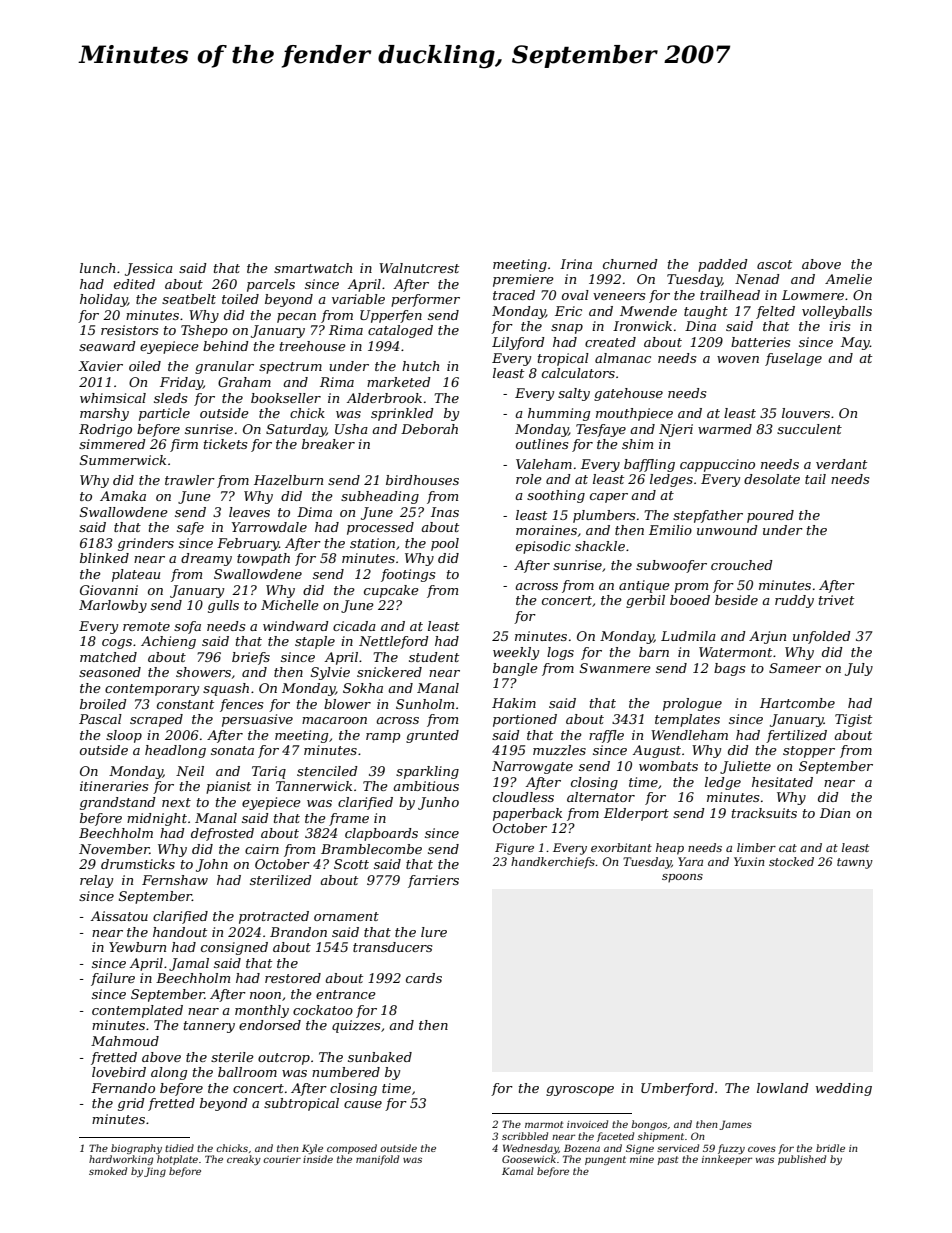 This screenshot has height=1233, width=952. I want to click on grandstand, so click(118, 803).
